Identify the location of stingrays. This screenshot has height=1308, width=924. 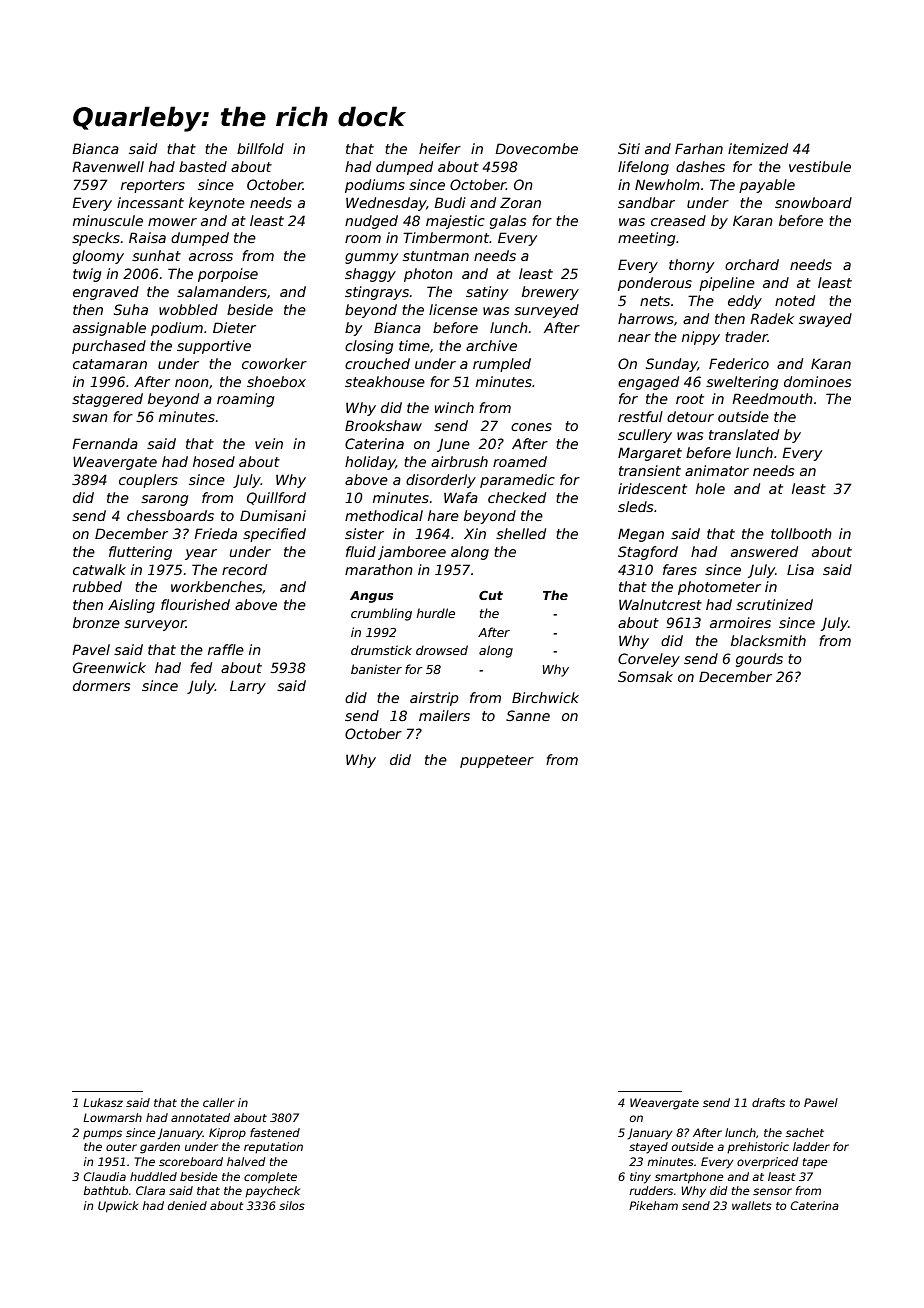
(377, 293).
